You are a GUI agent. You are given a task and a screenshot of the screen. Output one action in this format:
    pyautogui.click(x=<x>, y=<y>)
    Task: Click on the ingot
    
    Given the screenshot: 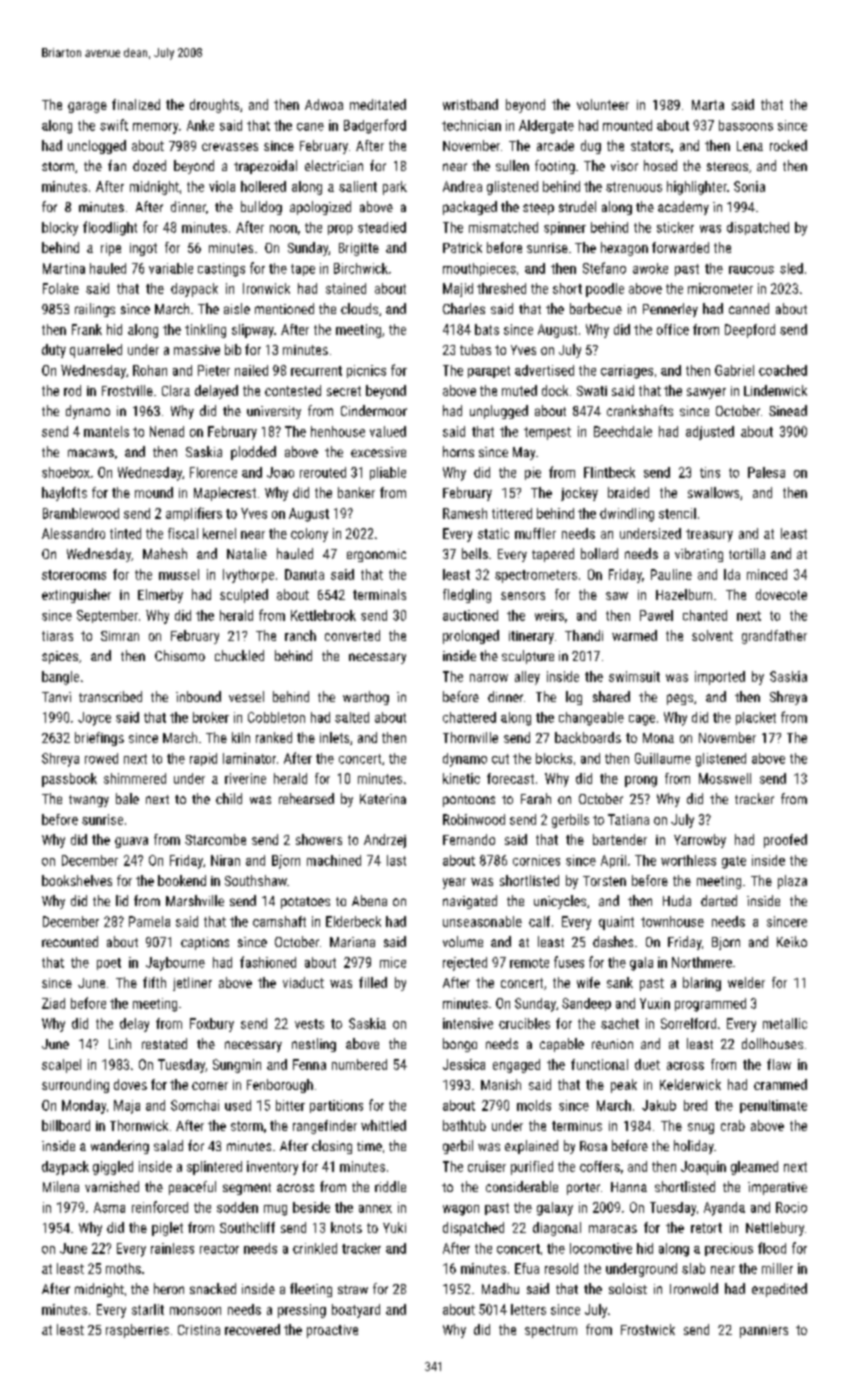 What is the action you would take?
    pyautogui.click(x=143, y=249)
